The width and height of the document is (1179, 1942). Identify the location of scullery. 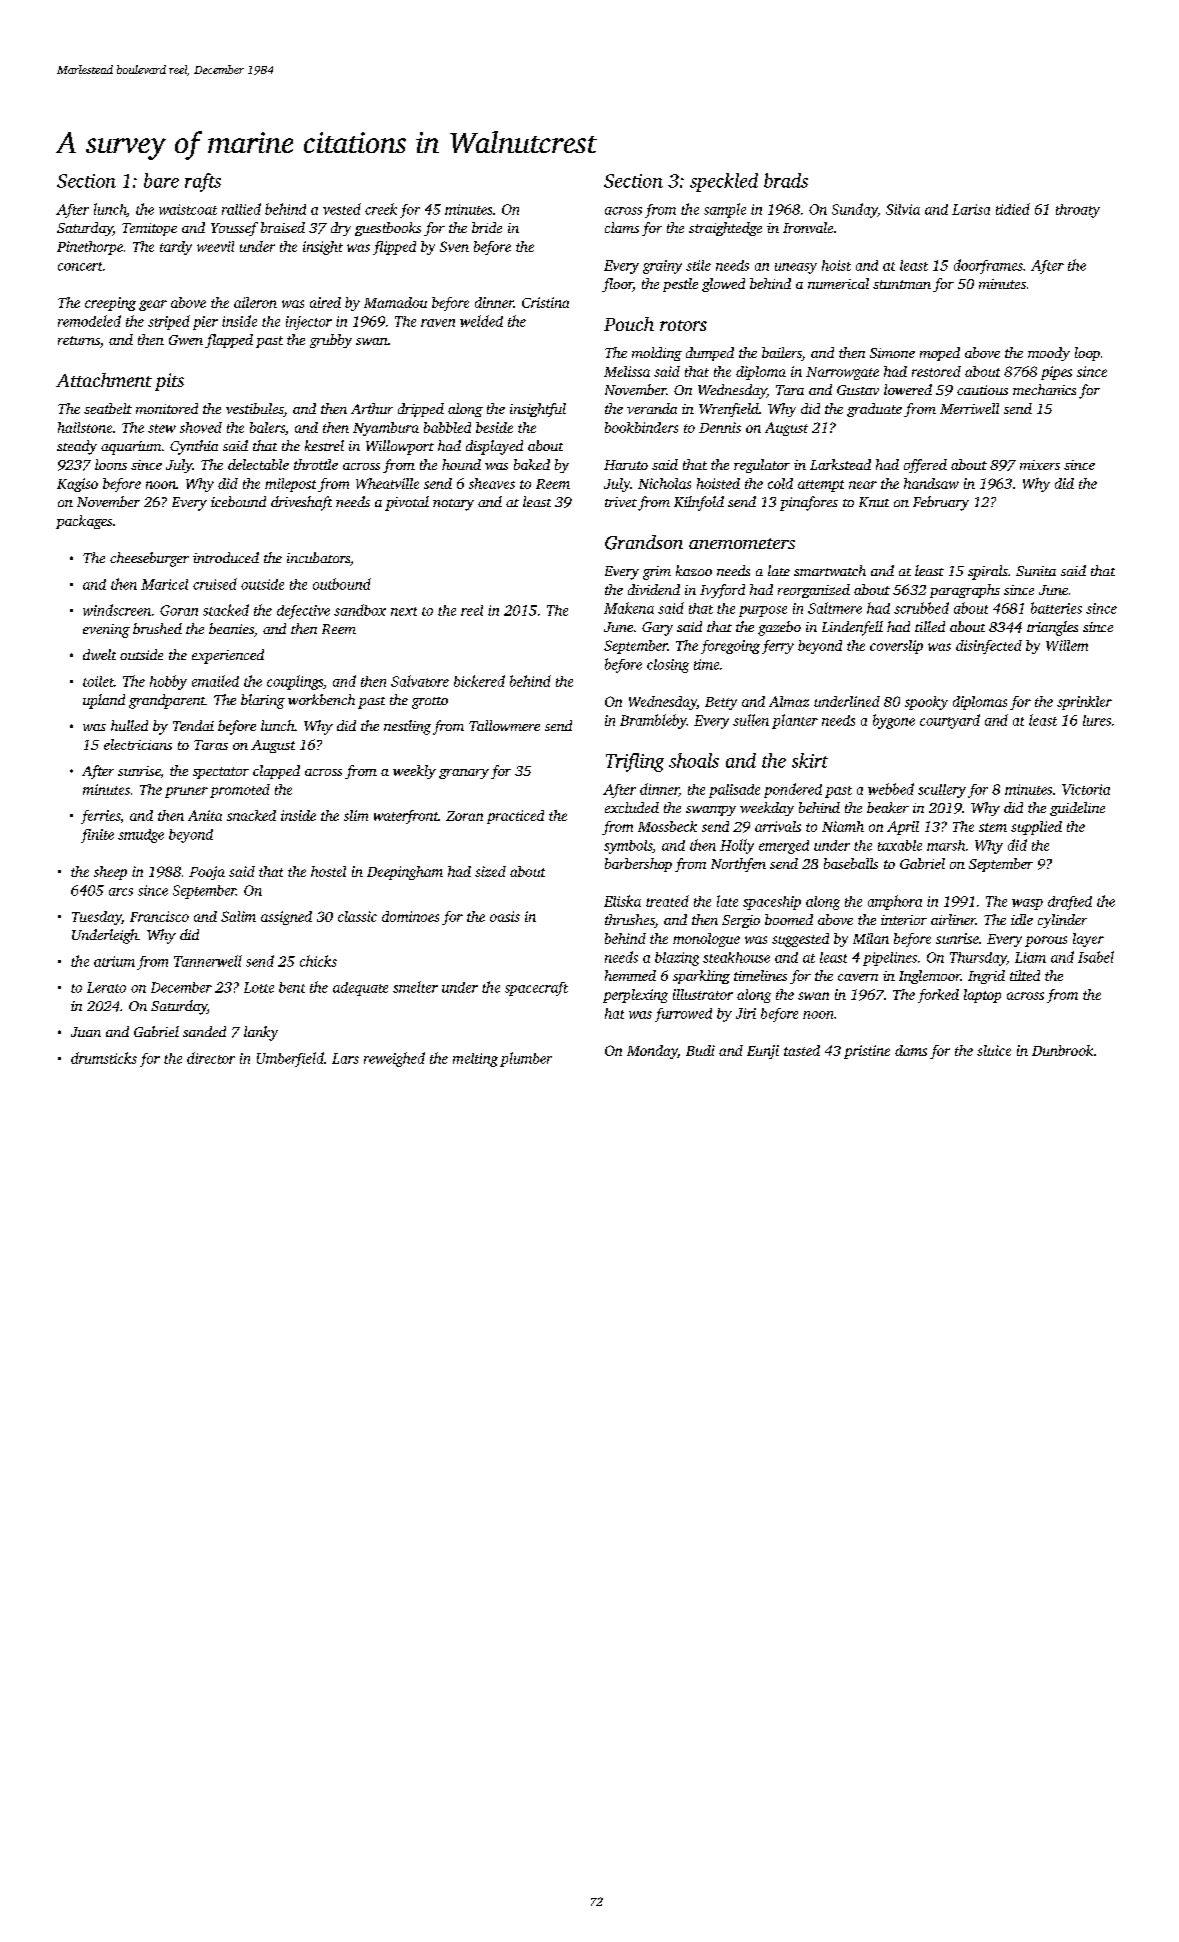
(942, 791).
